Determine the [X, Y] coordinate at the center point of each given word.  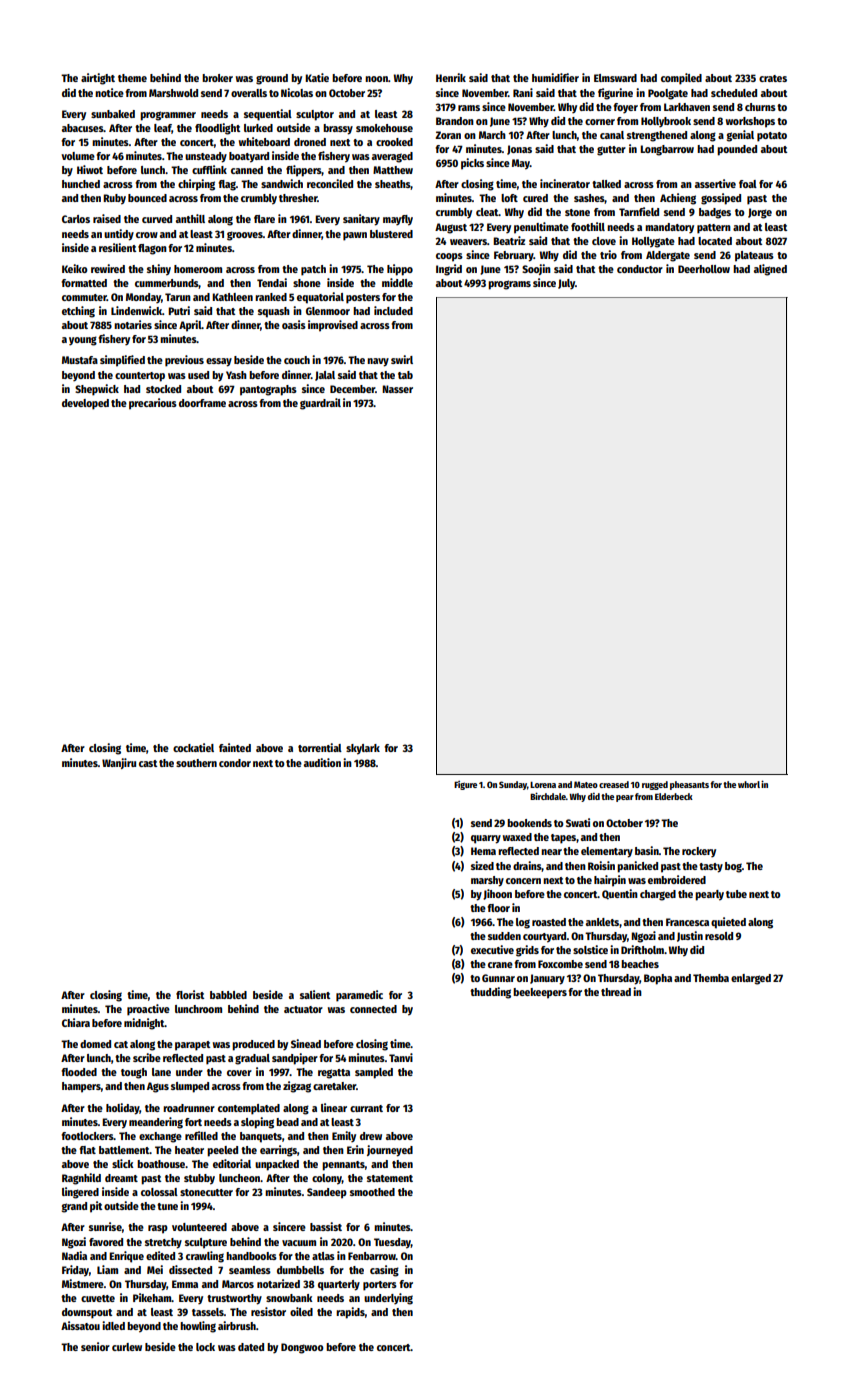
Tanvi [401, 1057]
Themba [711, 978]
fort [193, 1122]
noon [376, 79]
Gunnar [498, 978]
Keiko [75, 268]
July [566, 284]
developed [85, 404]
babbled [228, 995]
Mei [155, 1269]
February [514, 256]
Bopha [658, 979]
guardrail [320, 404]
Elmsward [615, 78]
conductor [640, 269]
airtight [98, 79]
